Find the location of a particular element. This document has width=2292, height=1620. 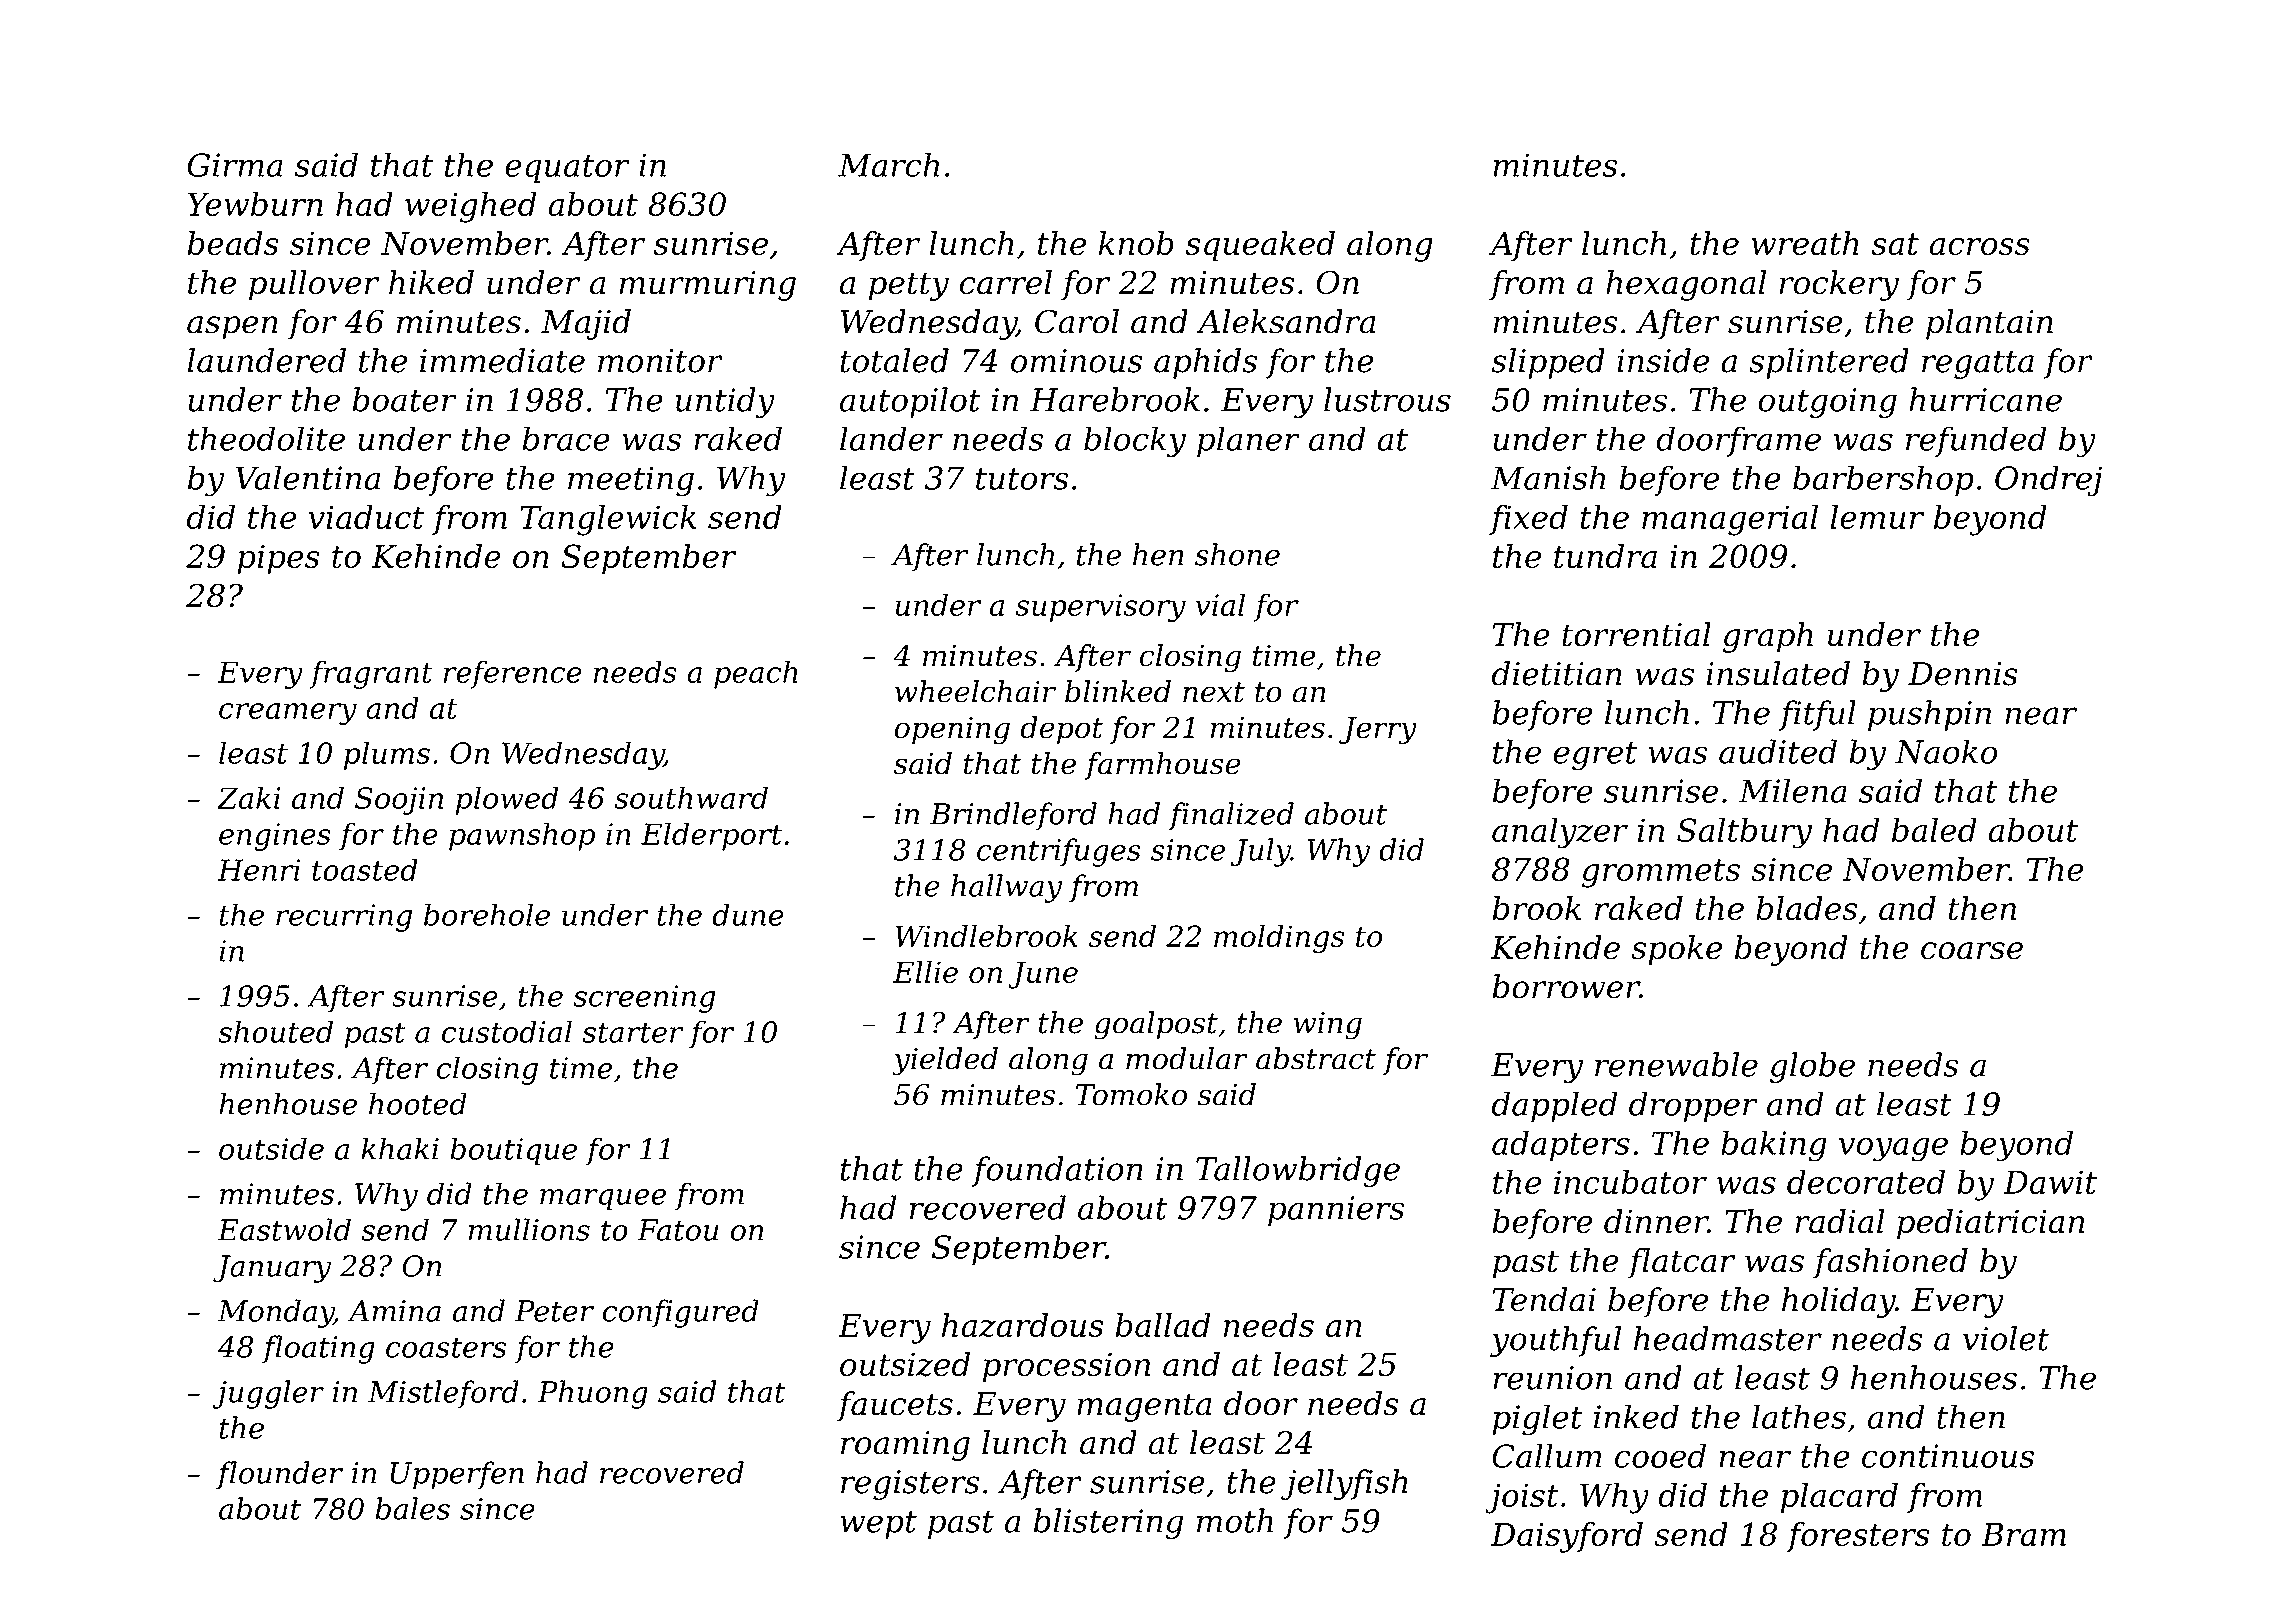

insulated is located at coordinates (1778, 673).
